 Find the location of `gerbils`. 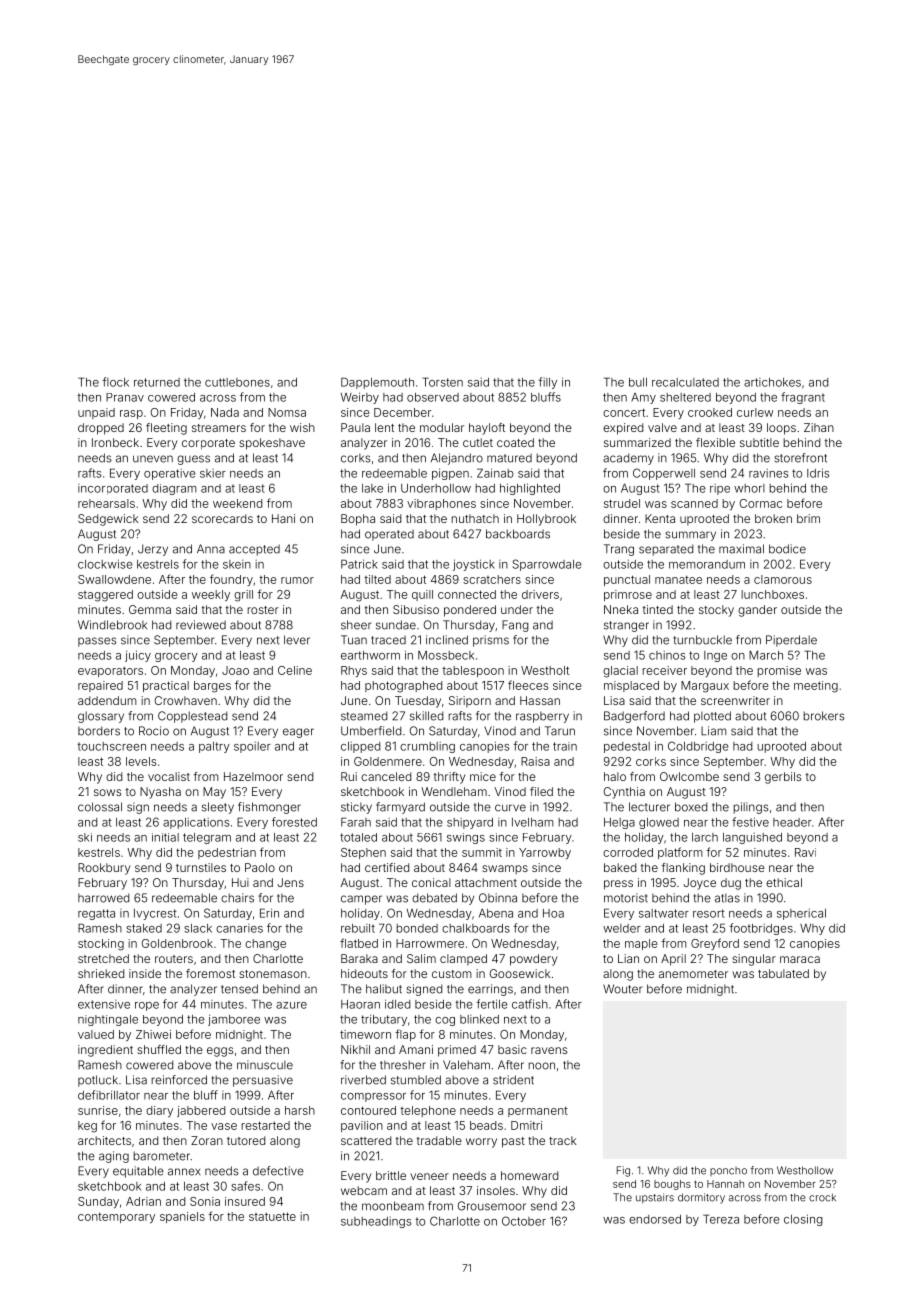

gerbils is located at coordinates (783, 778).
